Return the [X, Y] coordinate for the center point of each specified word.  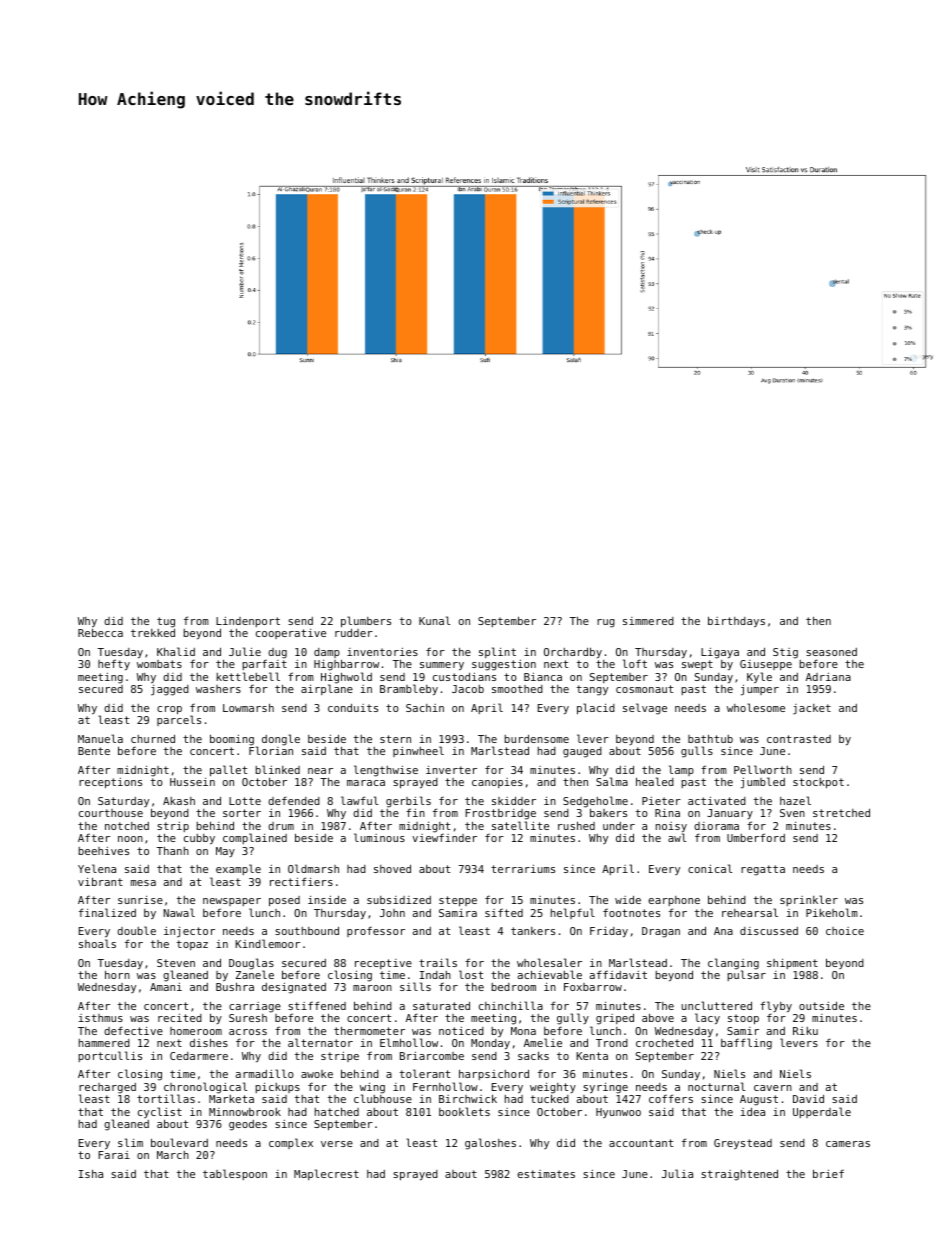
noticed [461, 1031]
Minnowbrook [245, 1112]
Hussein [192, 782]
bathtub [710, 738]
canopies [497, 783]
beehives [104, 851]
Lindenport [248, 623]
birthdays [736, 622]
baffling [746, 1044]
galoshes [490, 1144]
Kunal [434, 620]
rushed [576, 825]
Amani [166, 987]
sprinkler [809, 900]
